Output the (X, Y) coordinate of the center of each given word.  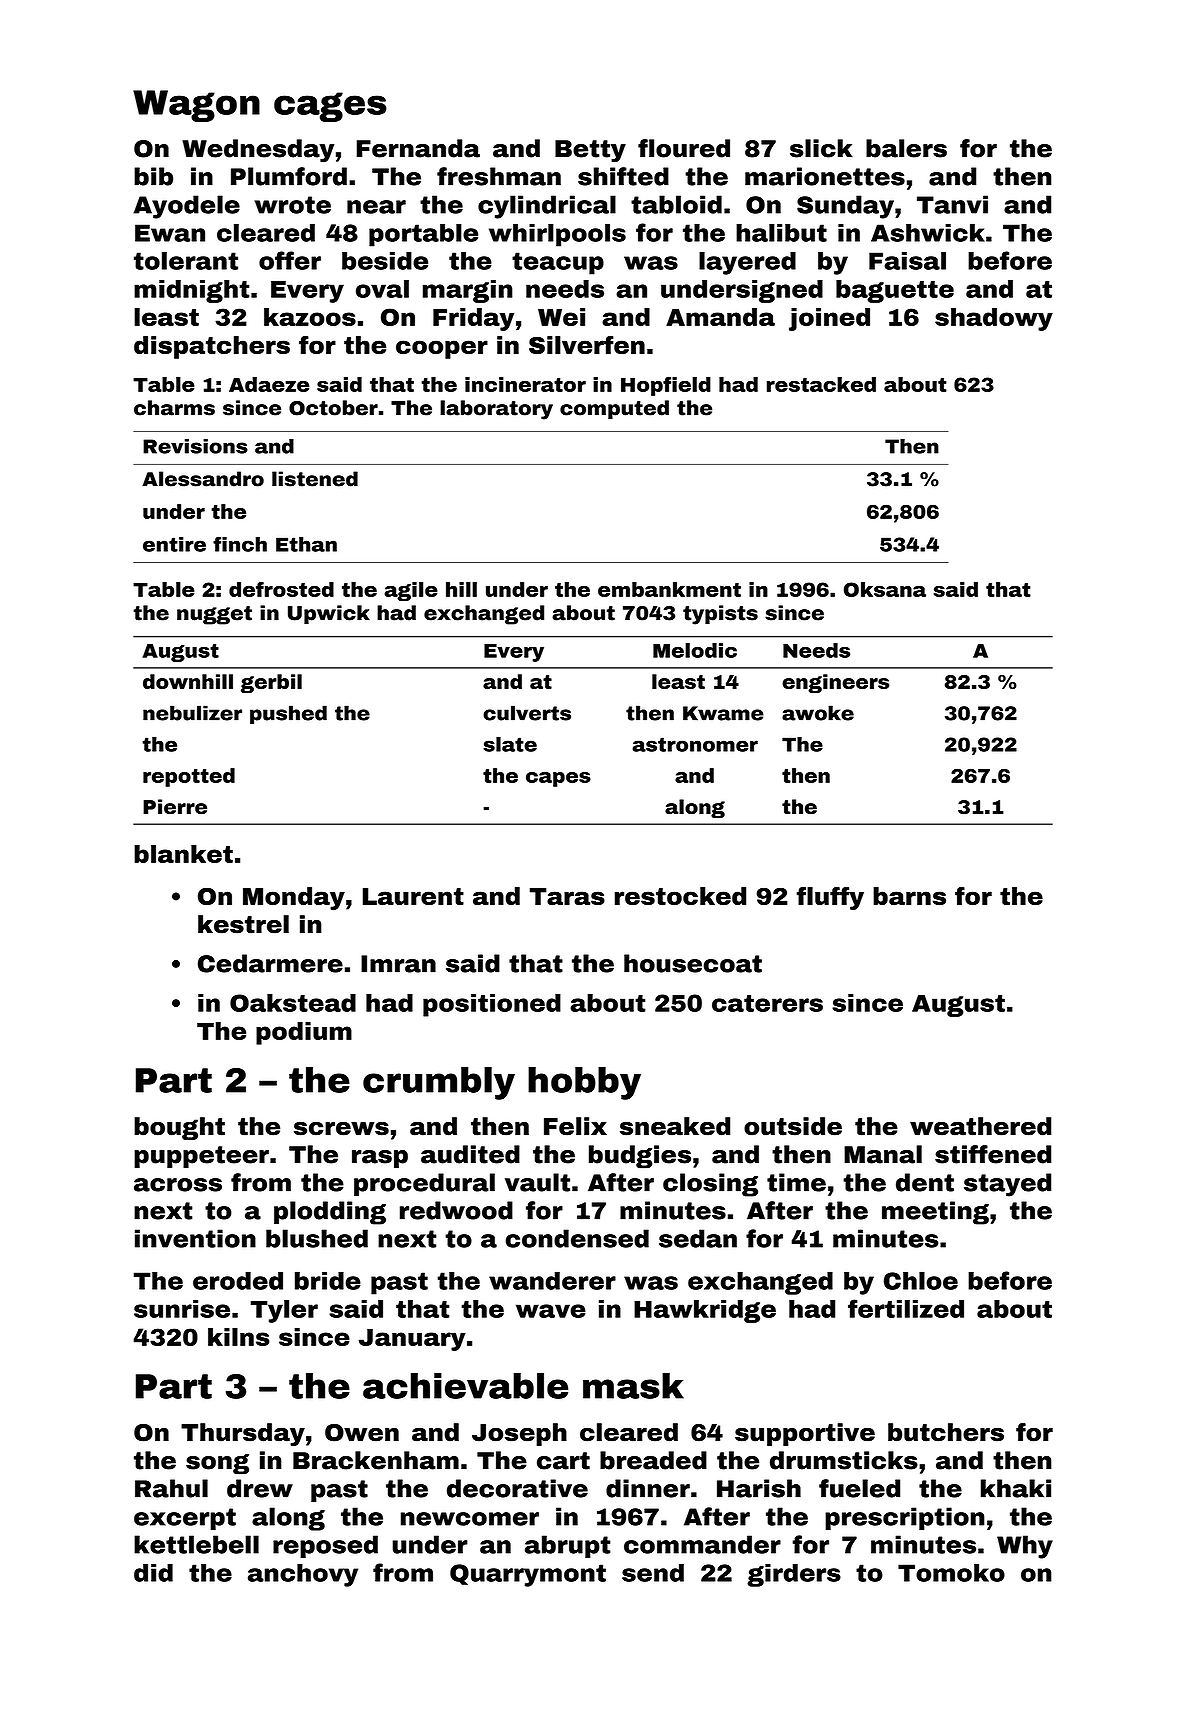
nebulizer (192, 713)
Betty (590, 151)
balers (906, 148)
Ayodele (187, 207)
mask (633, 1386)
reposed (325, 1546)
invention (195, 1238)
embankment (669, 589)
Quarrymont (528, 1575)
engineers (835, 683)
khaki (1016, 1488)
